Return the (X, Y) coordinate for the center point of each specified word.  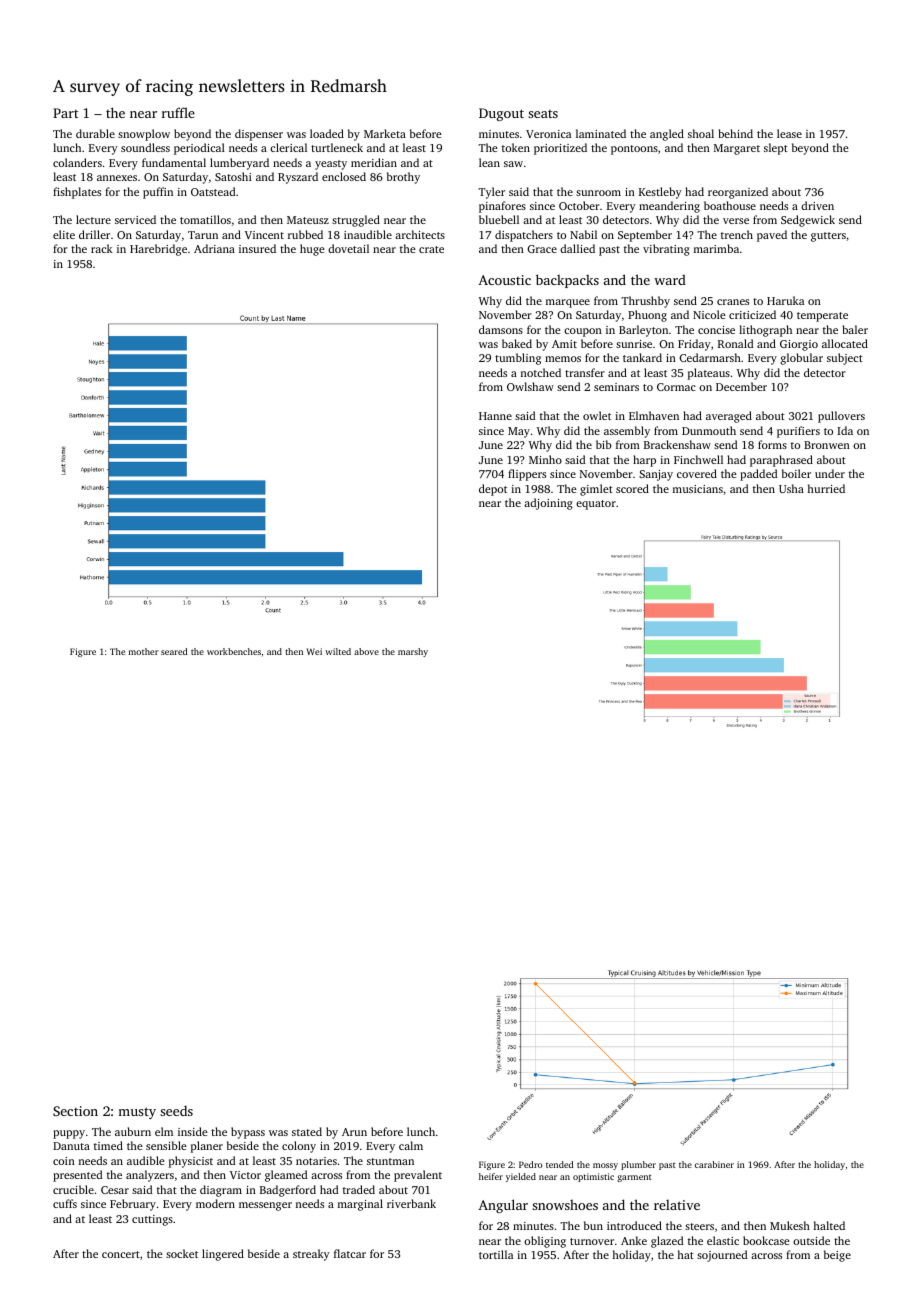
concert (121, 1254)
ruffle (178, 112)
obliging (545, 1242)
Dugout (501, 114)
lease (789, 133)
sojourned (722, 1256)
